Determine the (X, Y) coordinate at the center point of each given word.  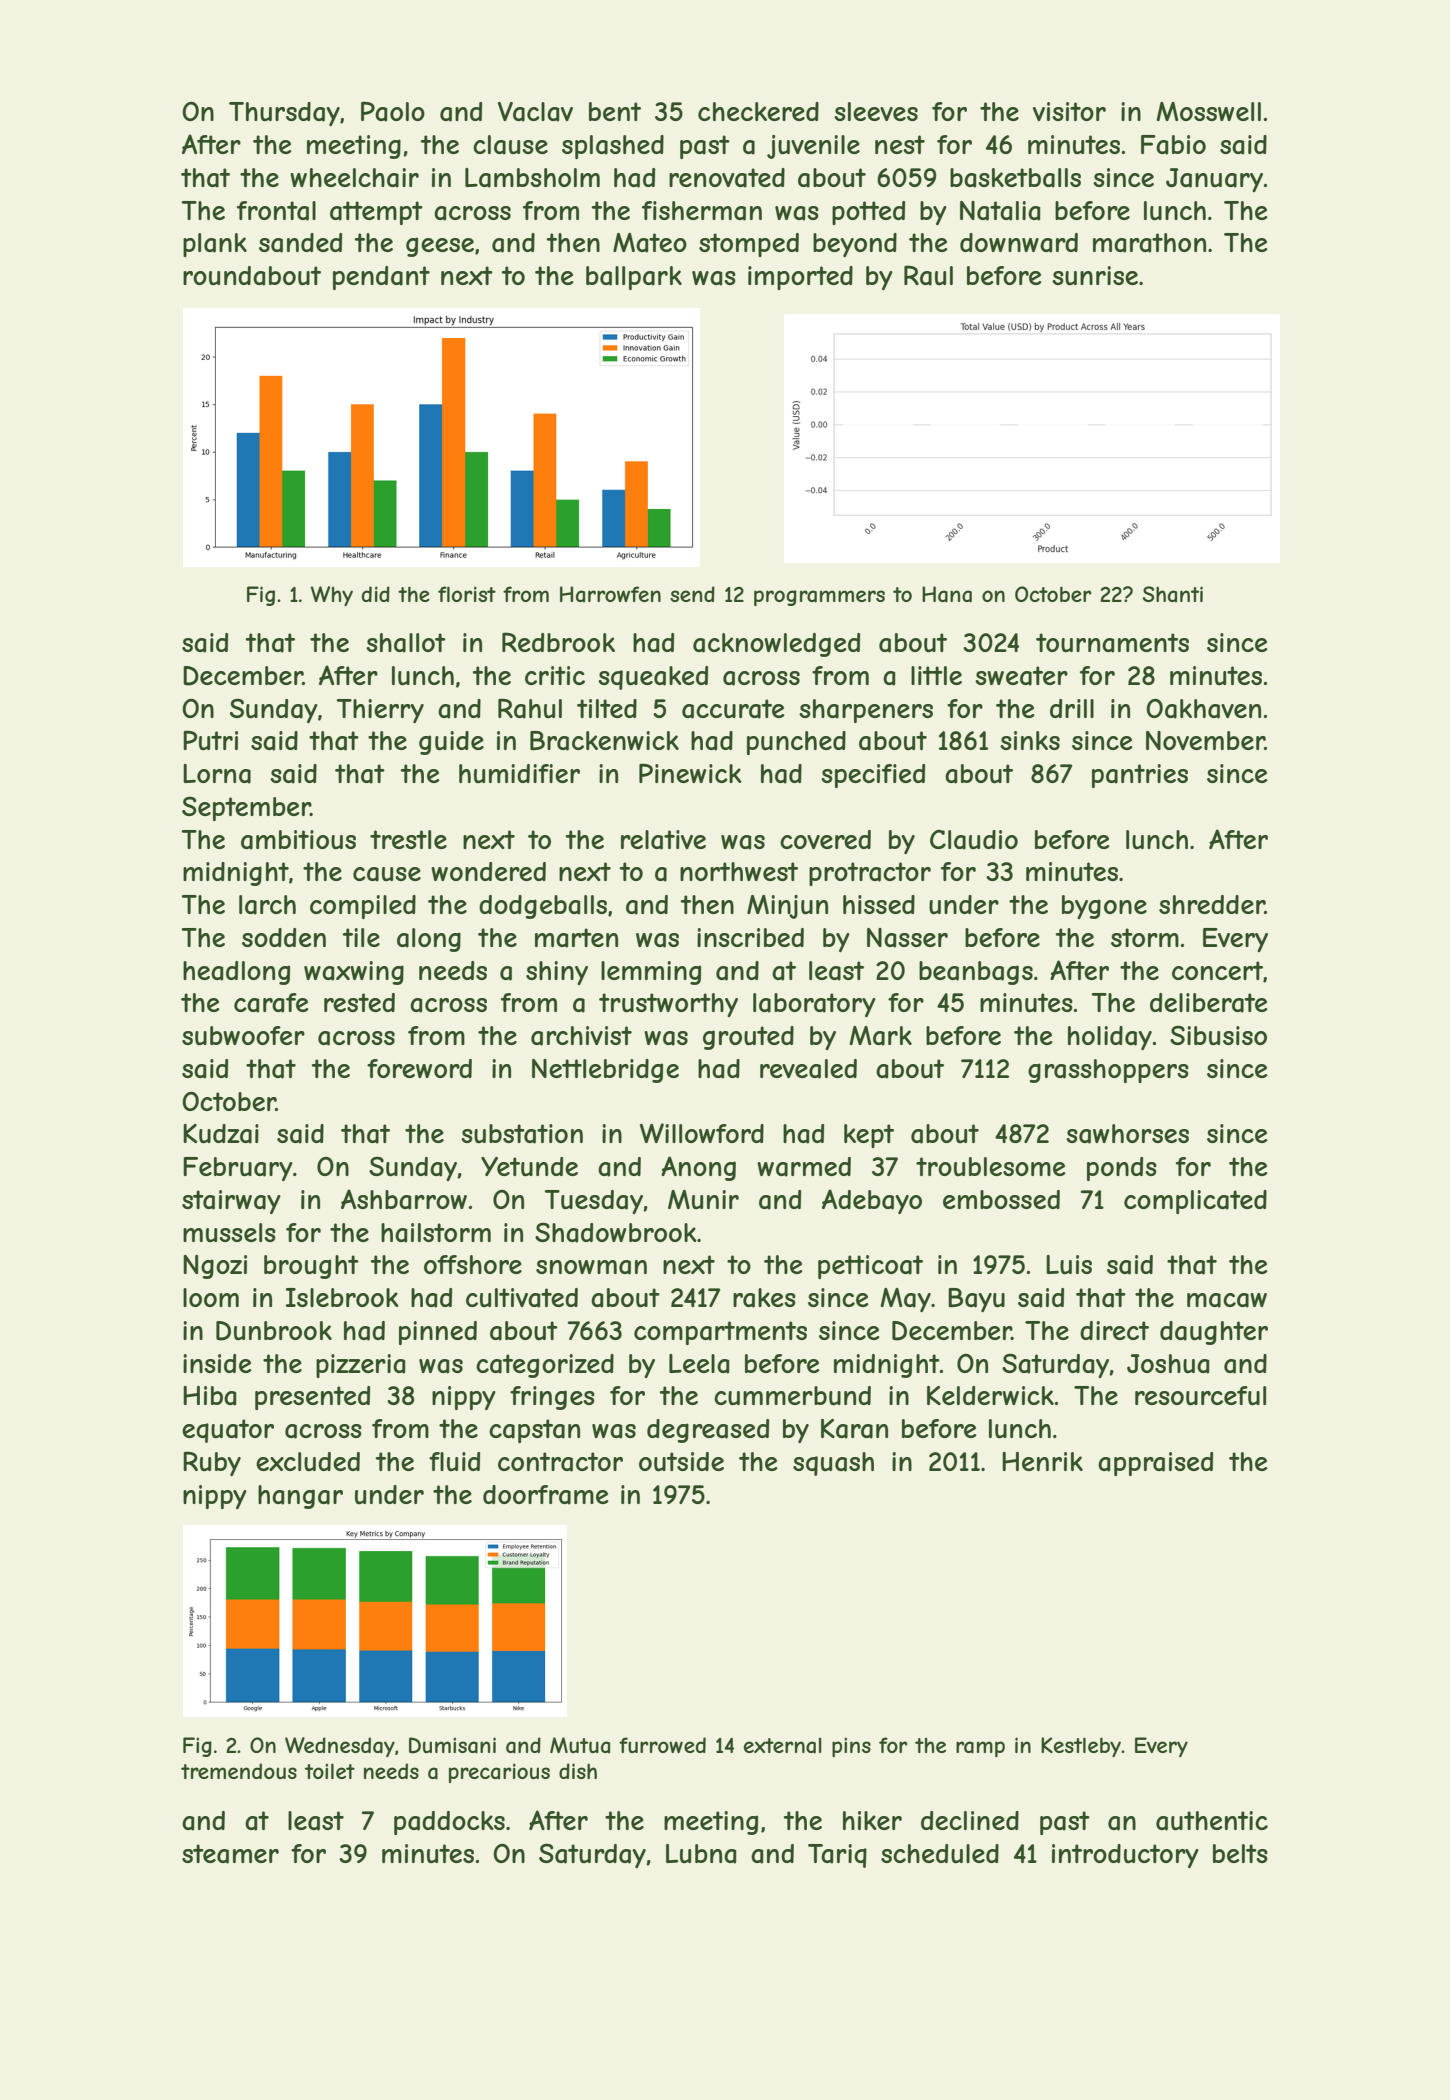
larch (267, 905)
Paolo (393, 111)
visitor (1069, 111)
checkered (758, 111)
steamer (230, 1854)
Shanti (1173, 594)
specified (873, 776)
